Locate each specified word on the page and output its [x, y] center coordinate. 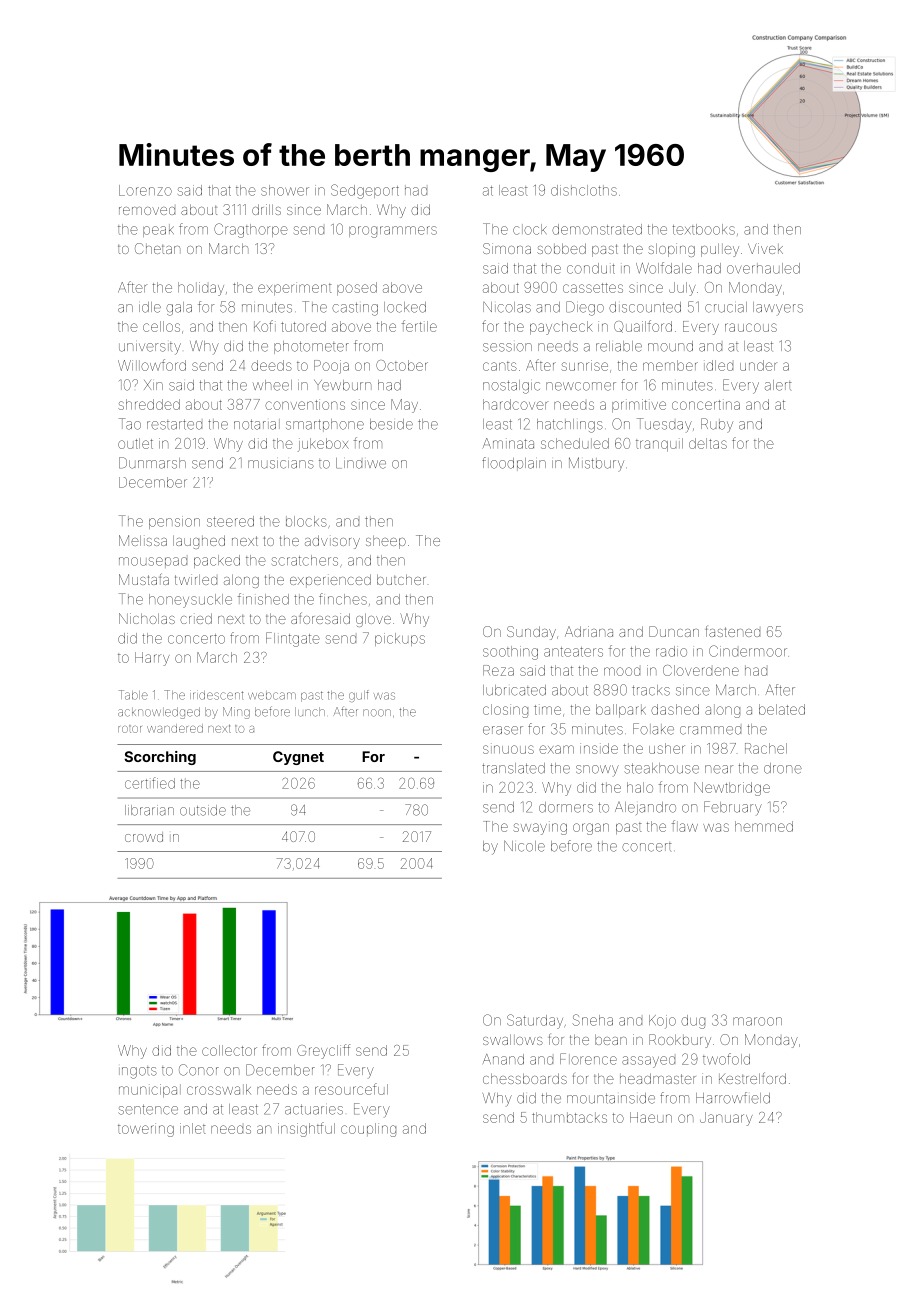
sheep [386, 542]
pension [174, 522]
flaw [685, 826]
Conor [199, 1070]
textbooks [704, 229]
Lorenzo [145, 190]
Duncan [674, 631]
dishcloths [584, 190]
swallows [513, 1039]
